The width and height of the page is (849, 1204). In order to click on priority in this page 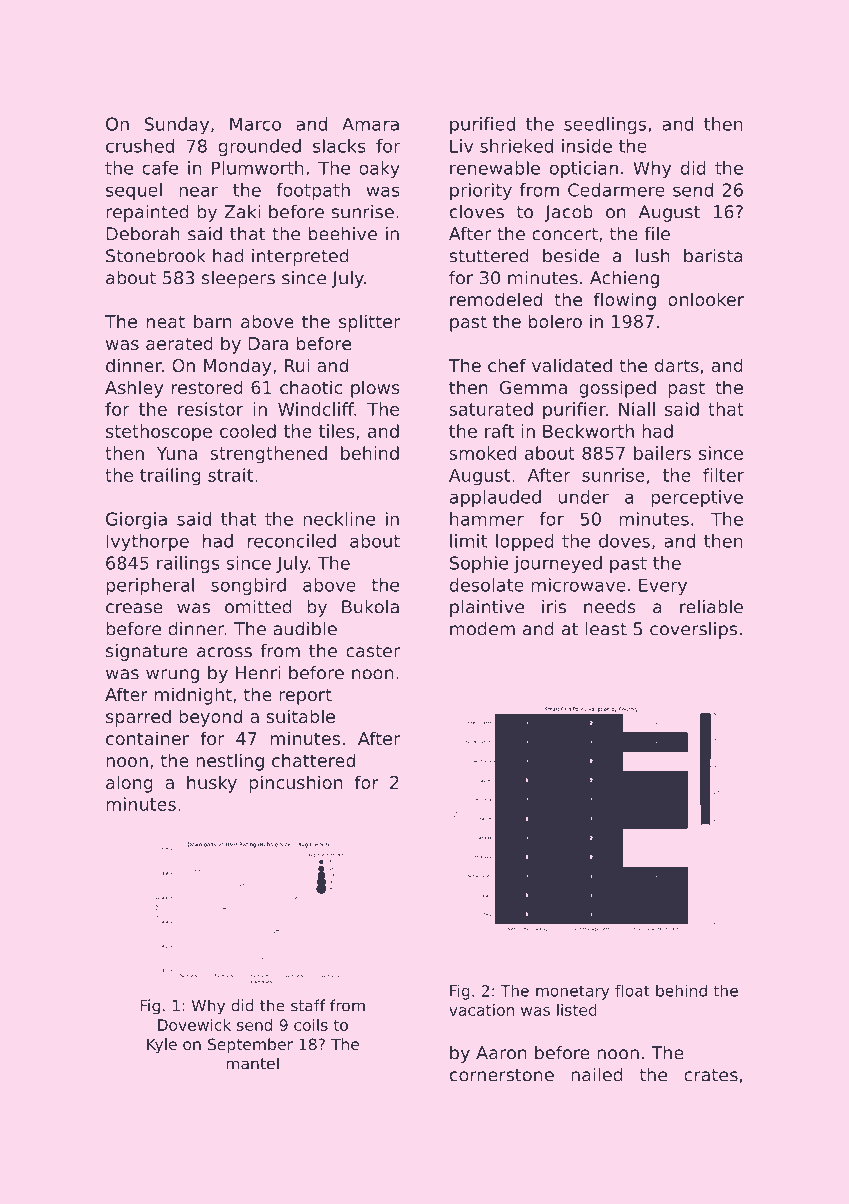, I will do `click(481, 191)`.
